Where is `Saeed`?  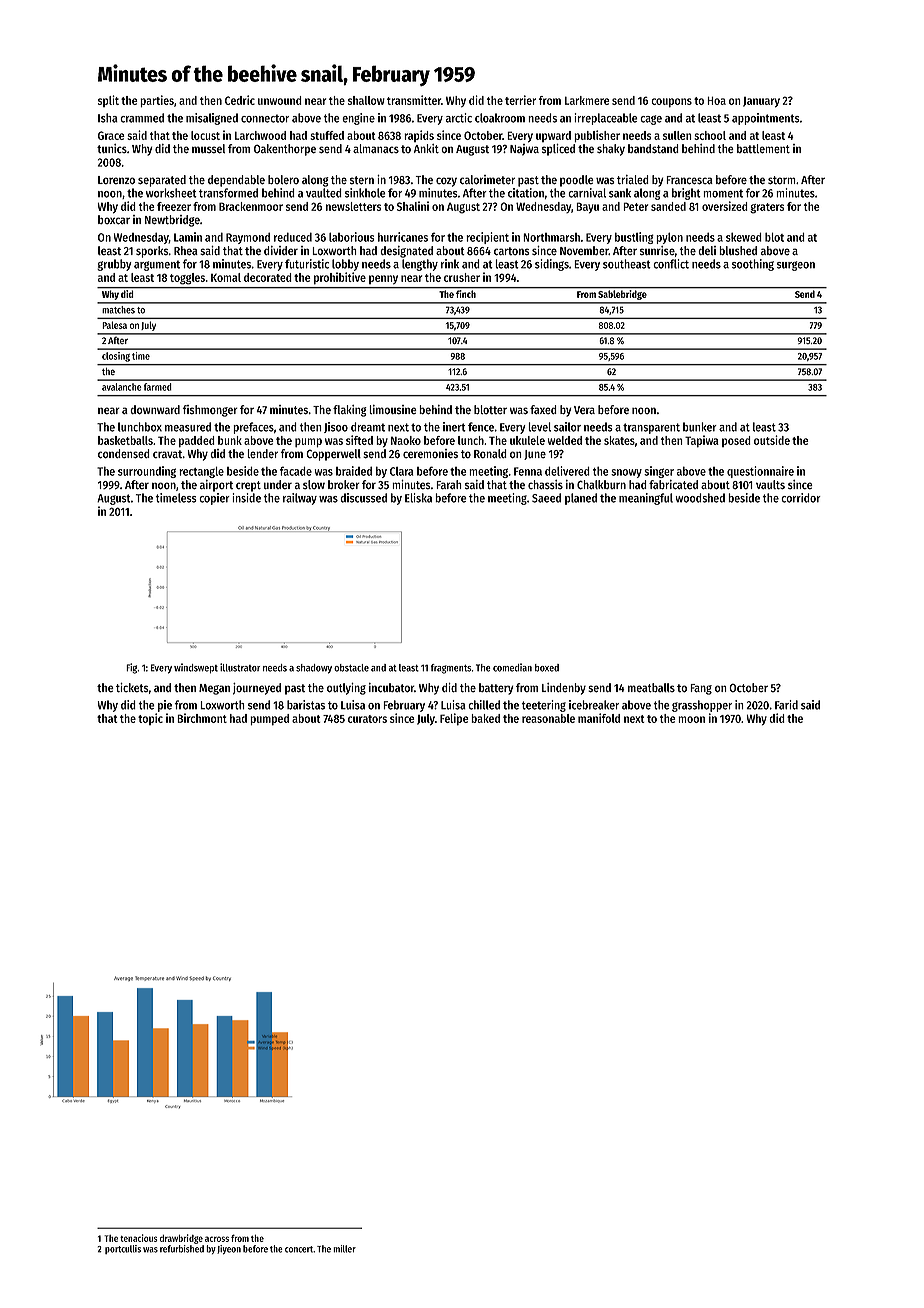
Saeed is located at coordinates (546, 498).
